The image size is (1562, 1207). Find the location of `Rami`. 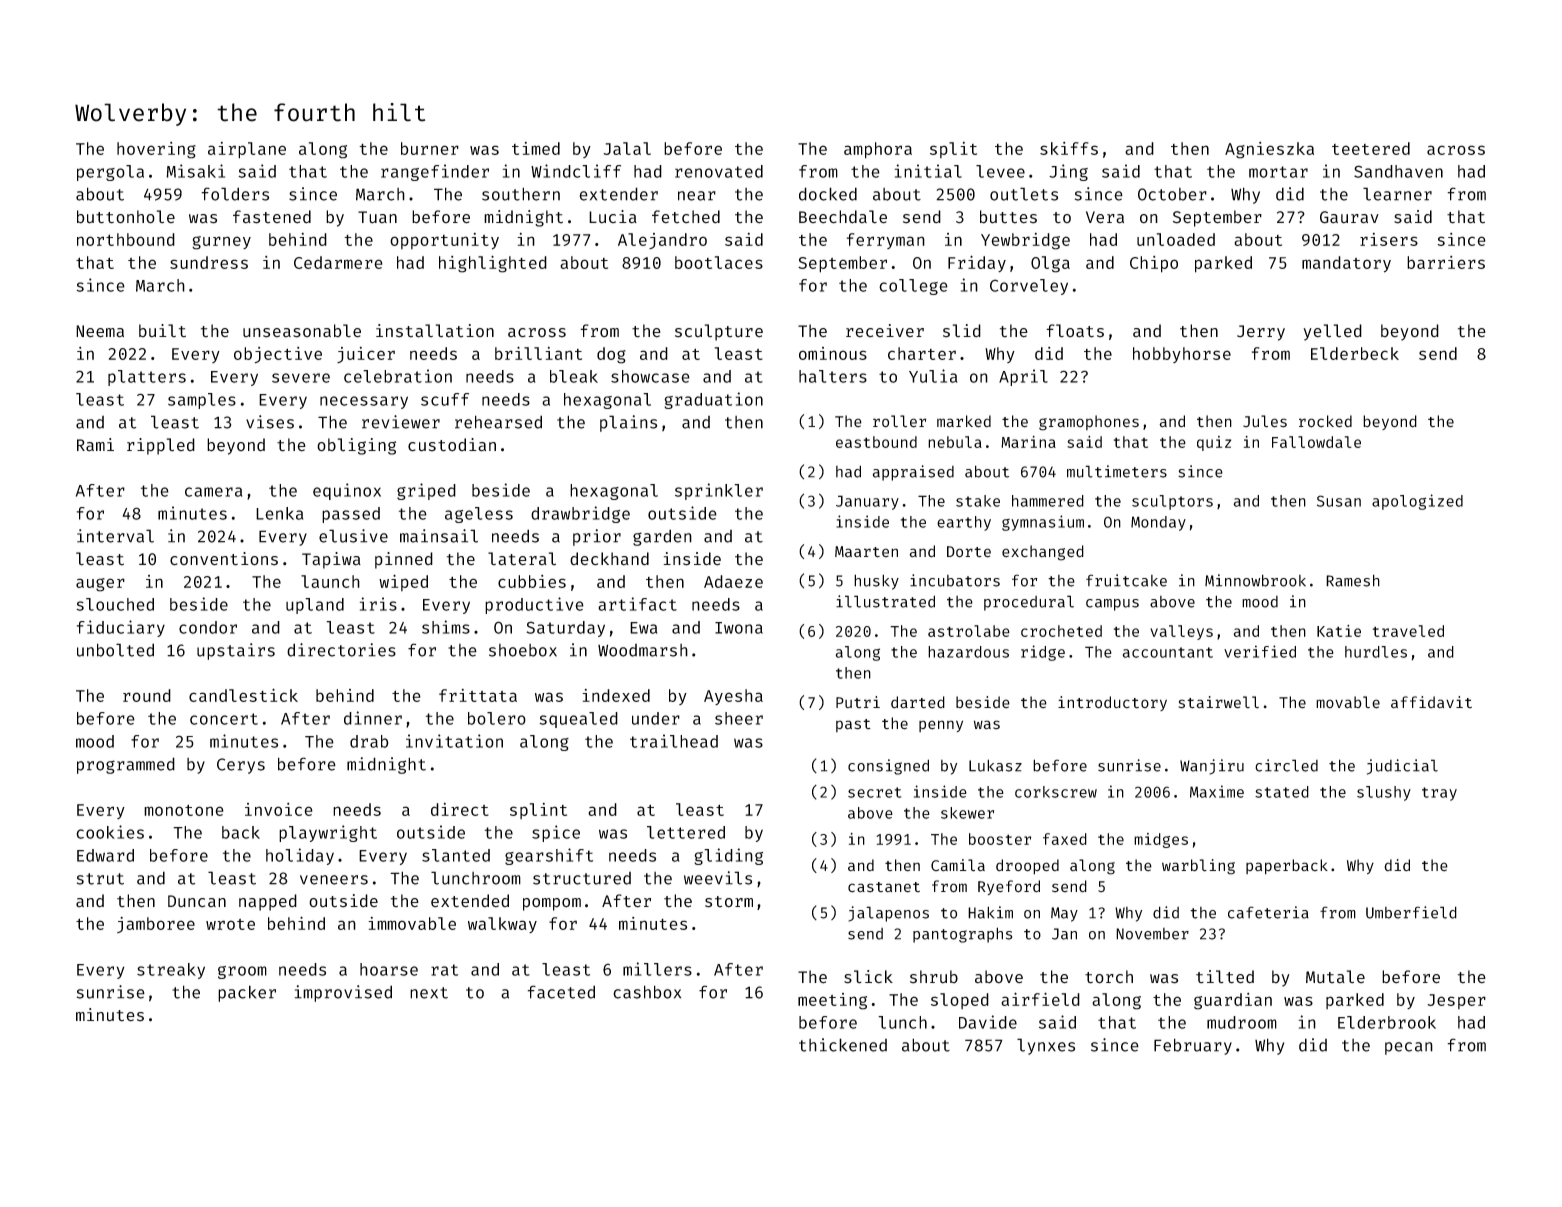

Rami is located at coordinates (95, 445).
